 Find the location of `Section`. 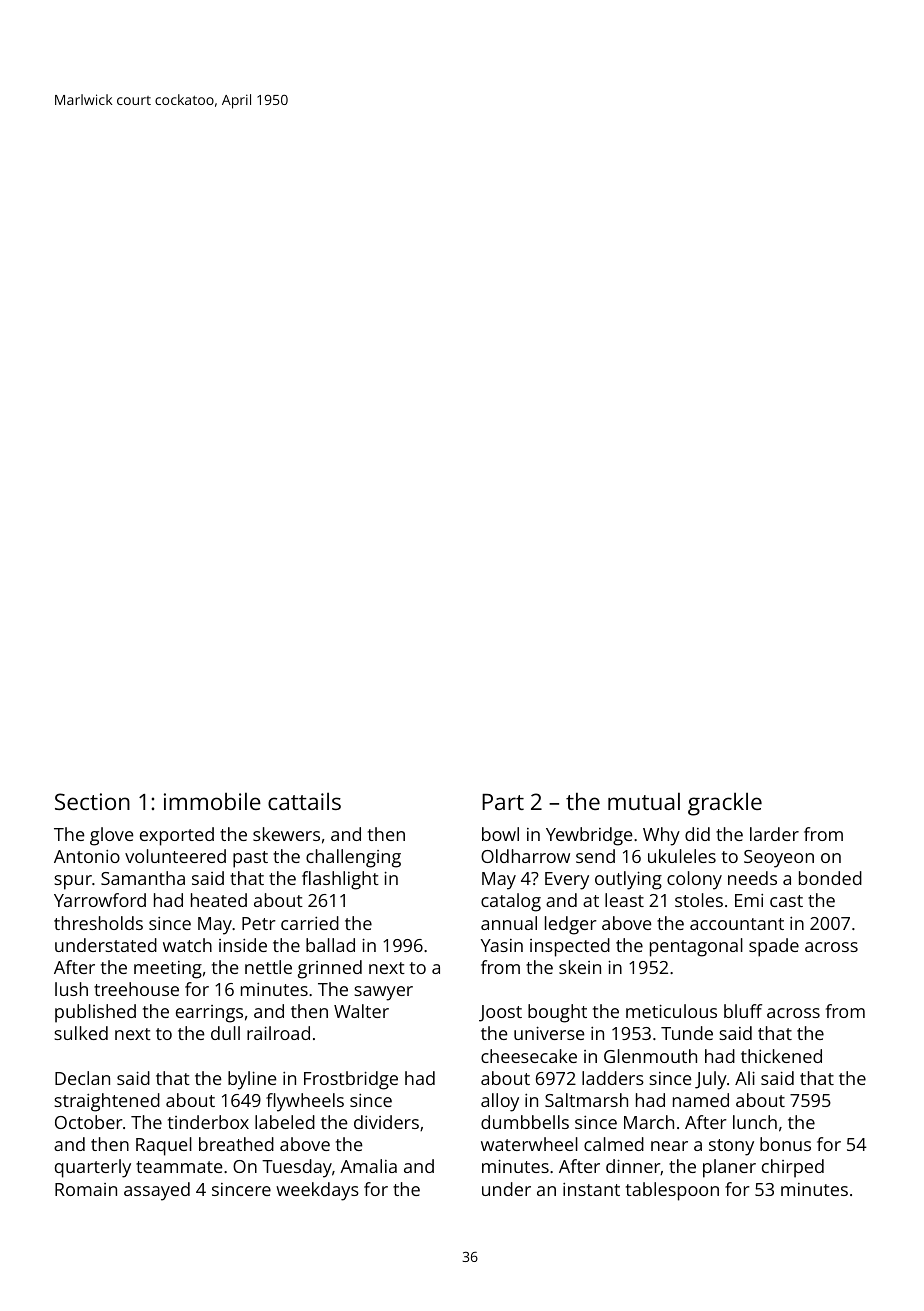

Section is located at coordinates (92, 801).
